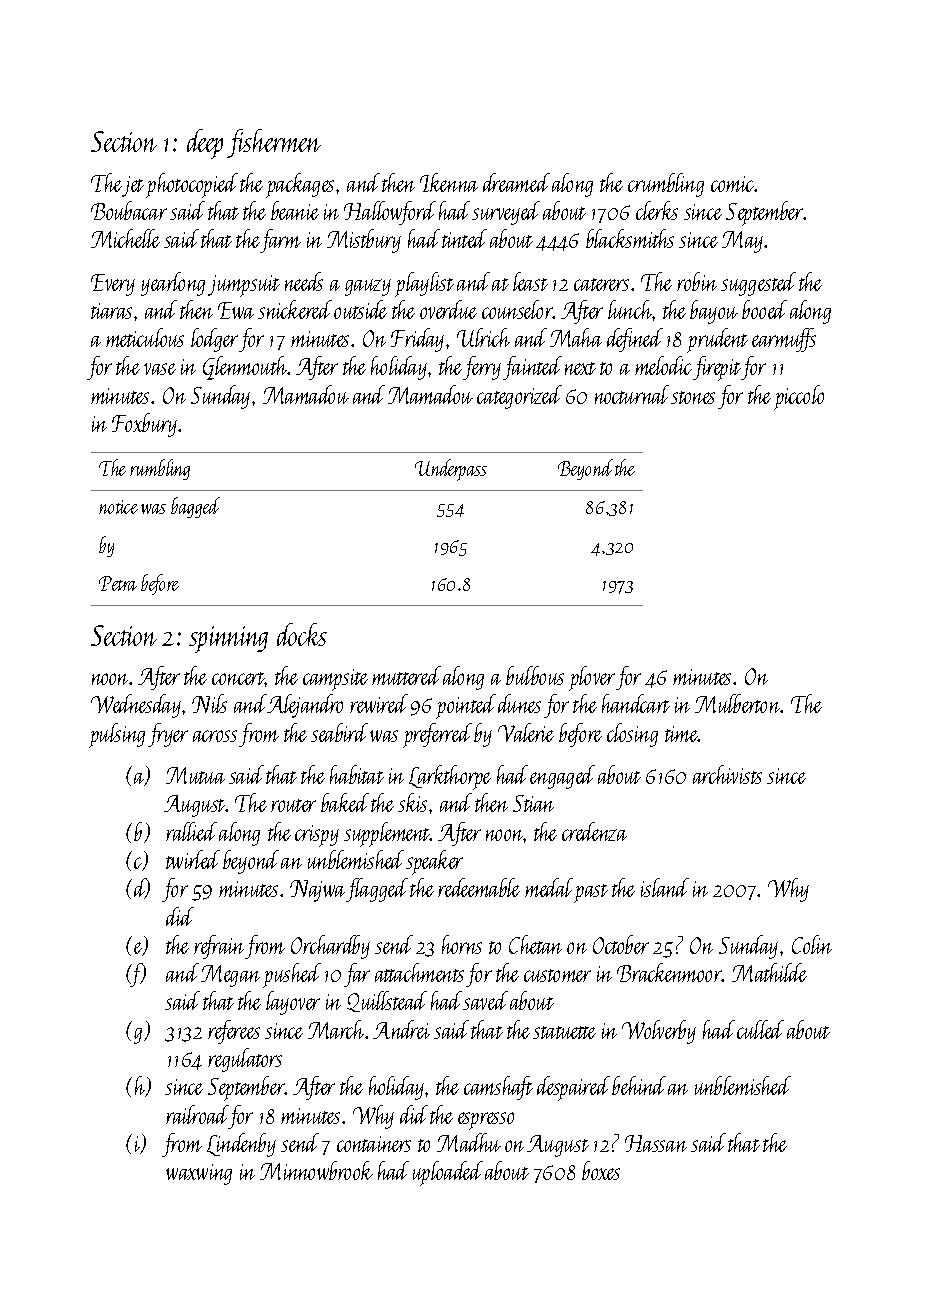 Image resolution: width=926 pixels, height=1314 pixels. I want to click on piccolo, so click(799, 397).
